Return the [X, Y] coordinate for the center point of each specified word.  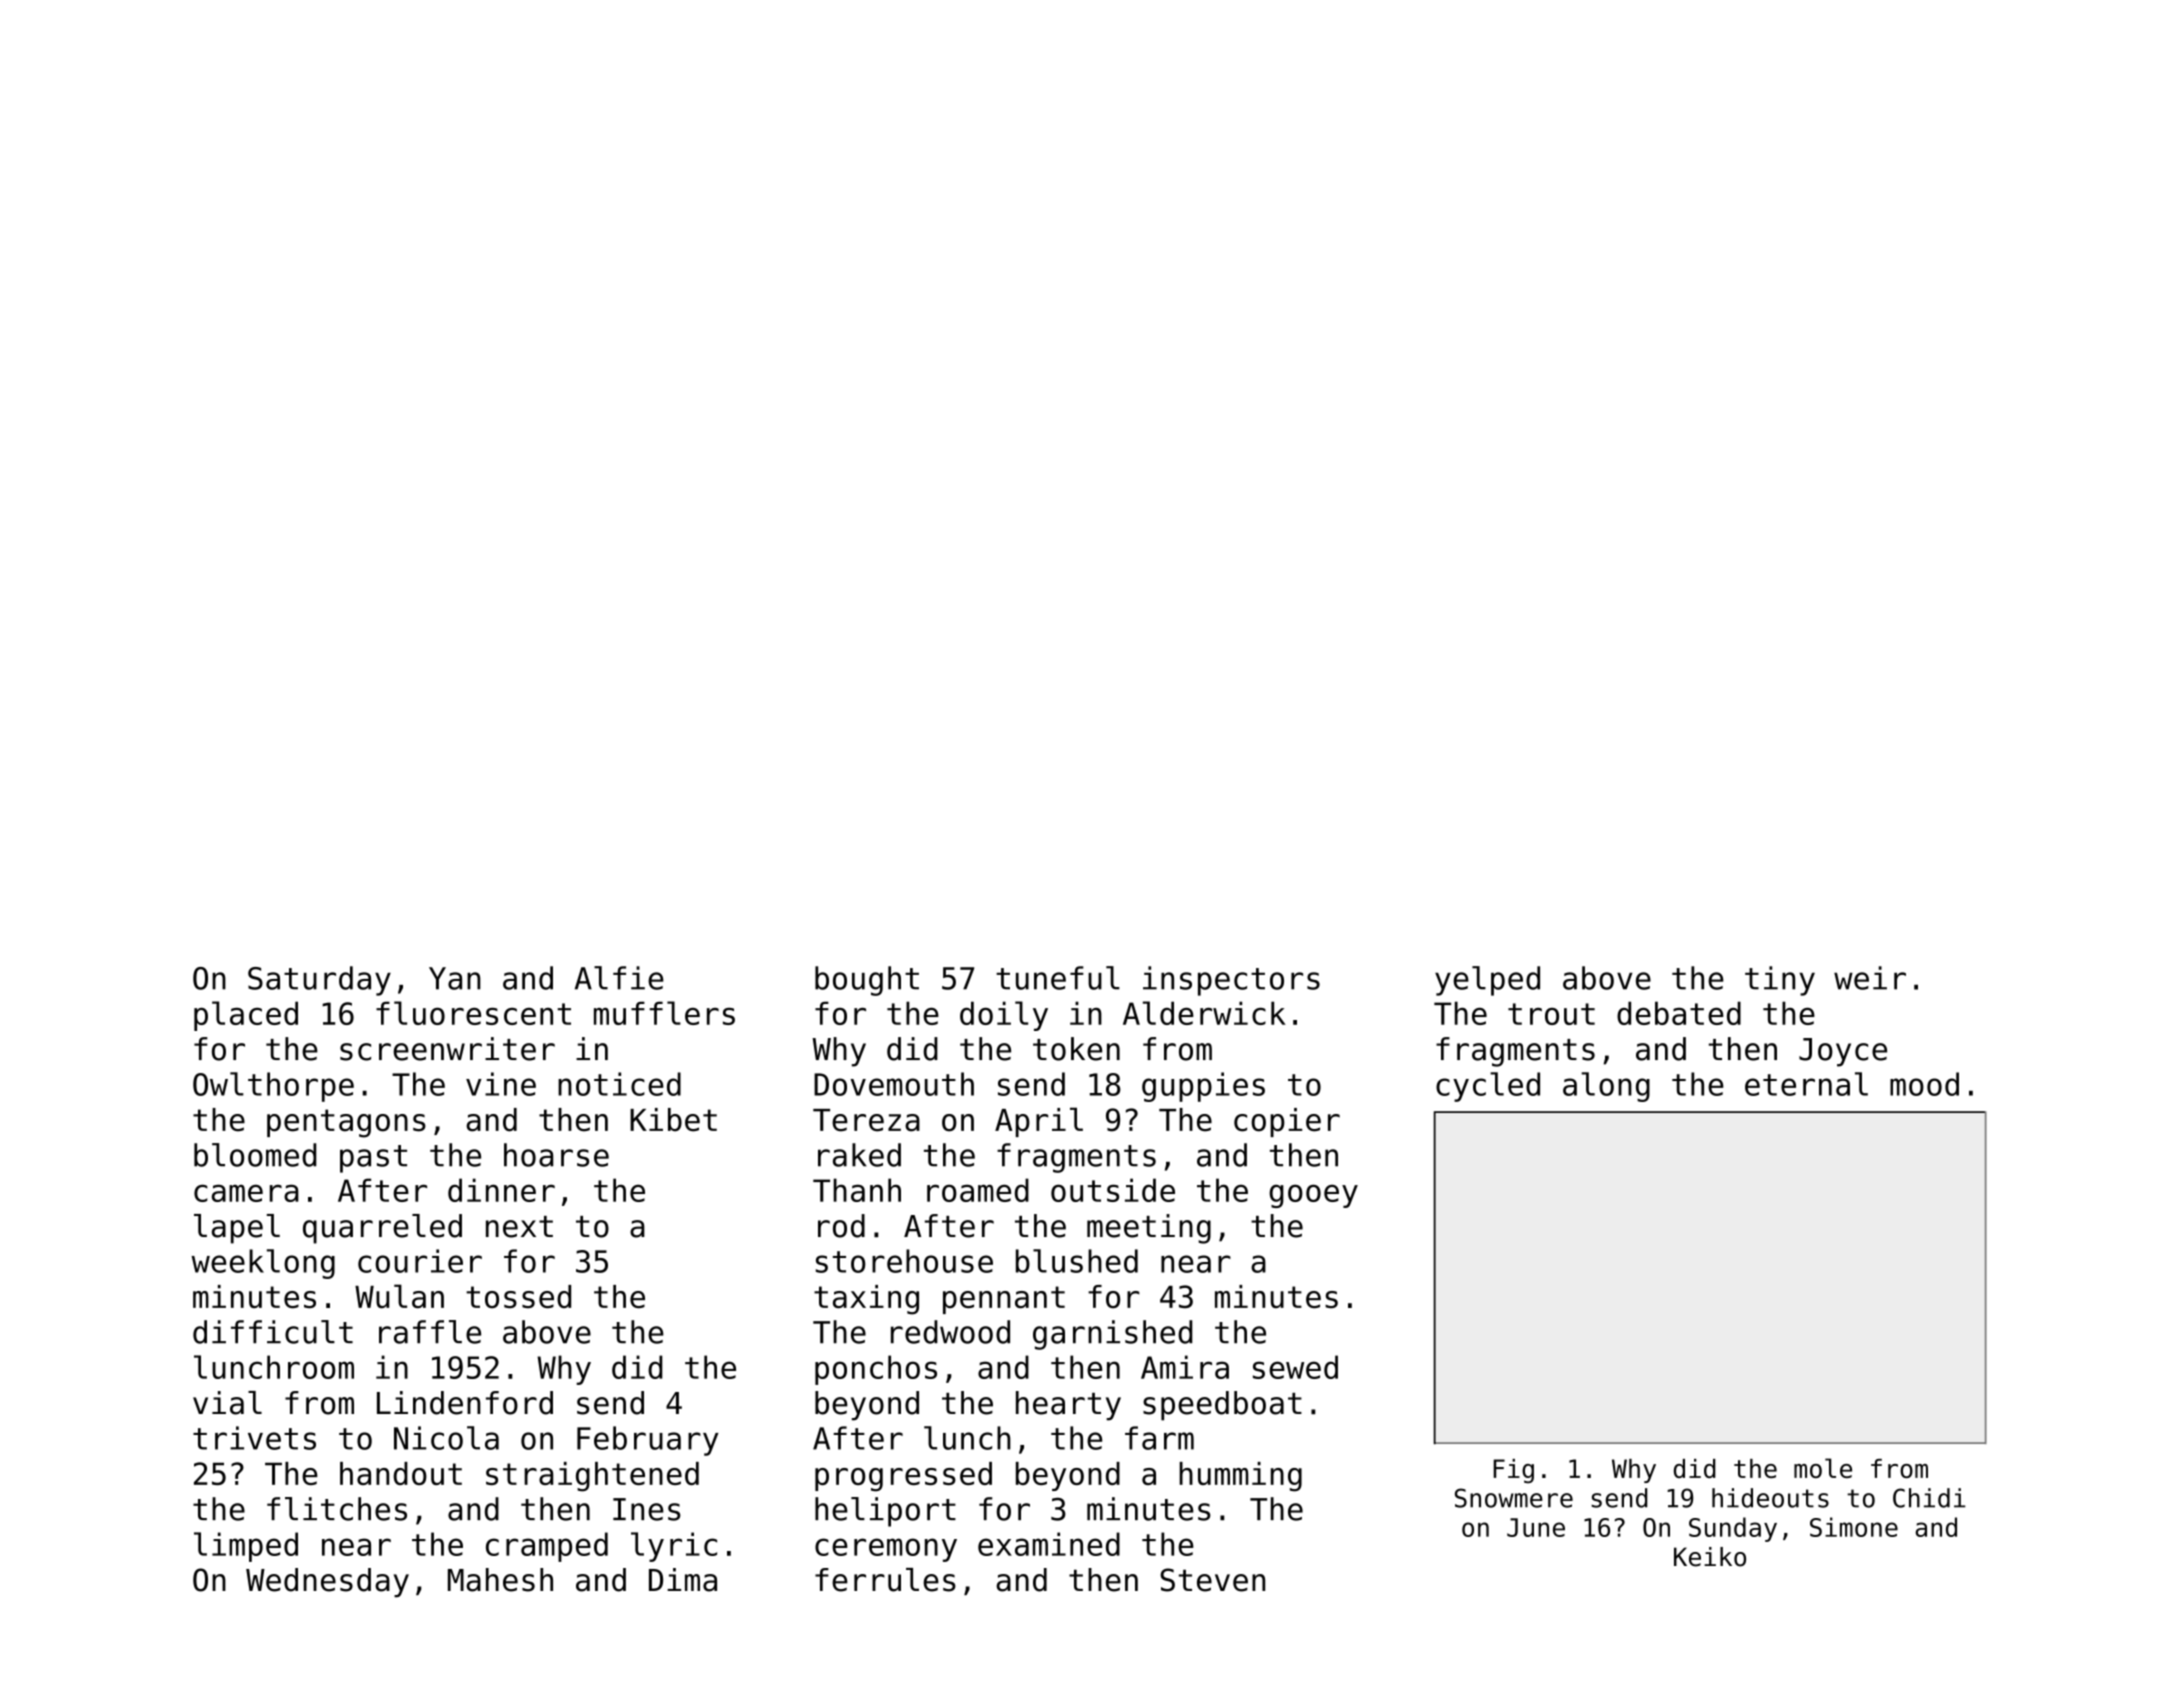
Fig [1513, 1471]
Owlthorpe [273, 1087]
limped [246, 1547]
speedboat [1222, 1406]
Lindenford [465, 1403]
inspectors [1231, 981]
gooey [1313, 1196]
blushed [1077, 1261]
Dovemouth [894, 1084]
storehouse [904, 1261]
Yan [455, 978]
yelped [1487, 981]
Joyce [1843, 1052]
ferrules [885, 1580]
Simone [1854, 1527]
